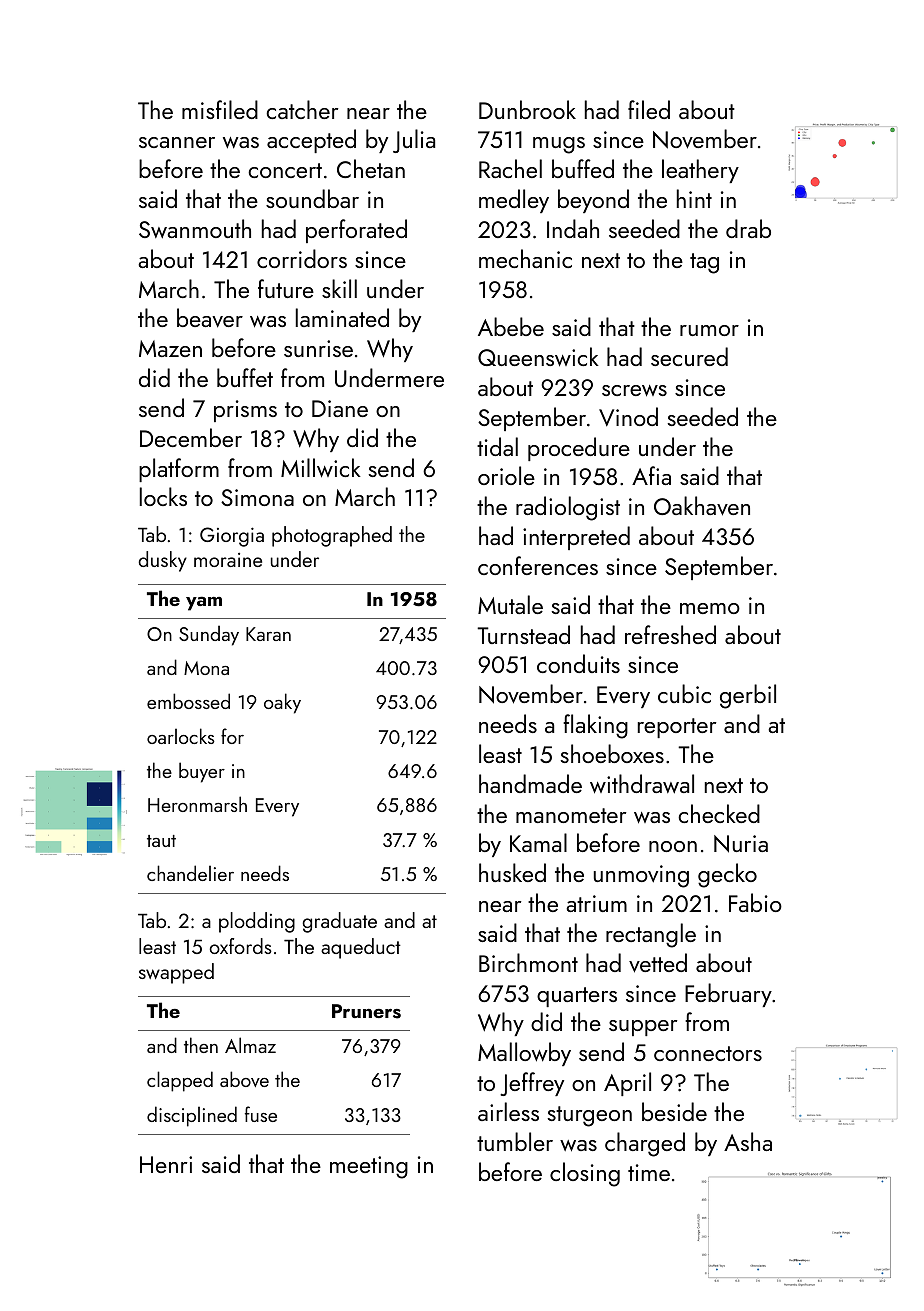 This document has width=924, height=1311. Describe the element at coordinates (302, 109) in the document. I see `catcher` at that location.
